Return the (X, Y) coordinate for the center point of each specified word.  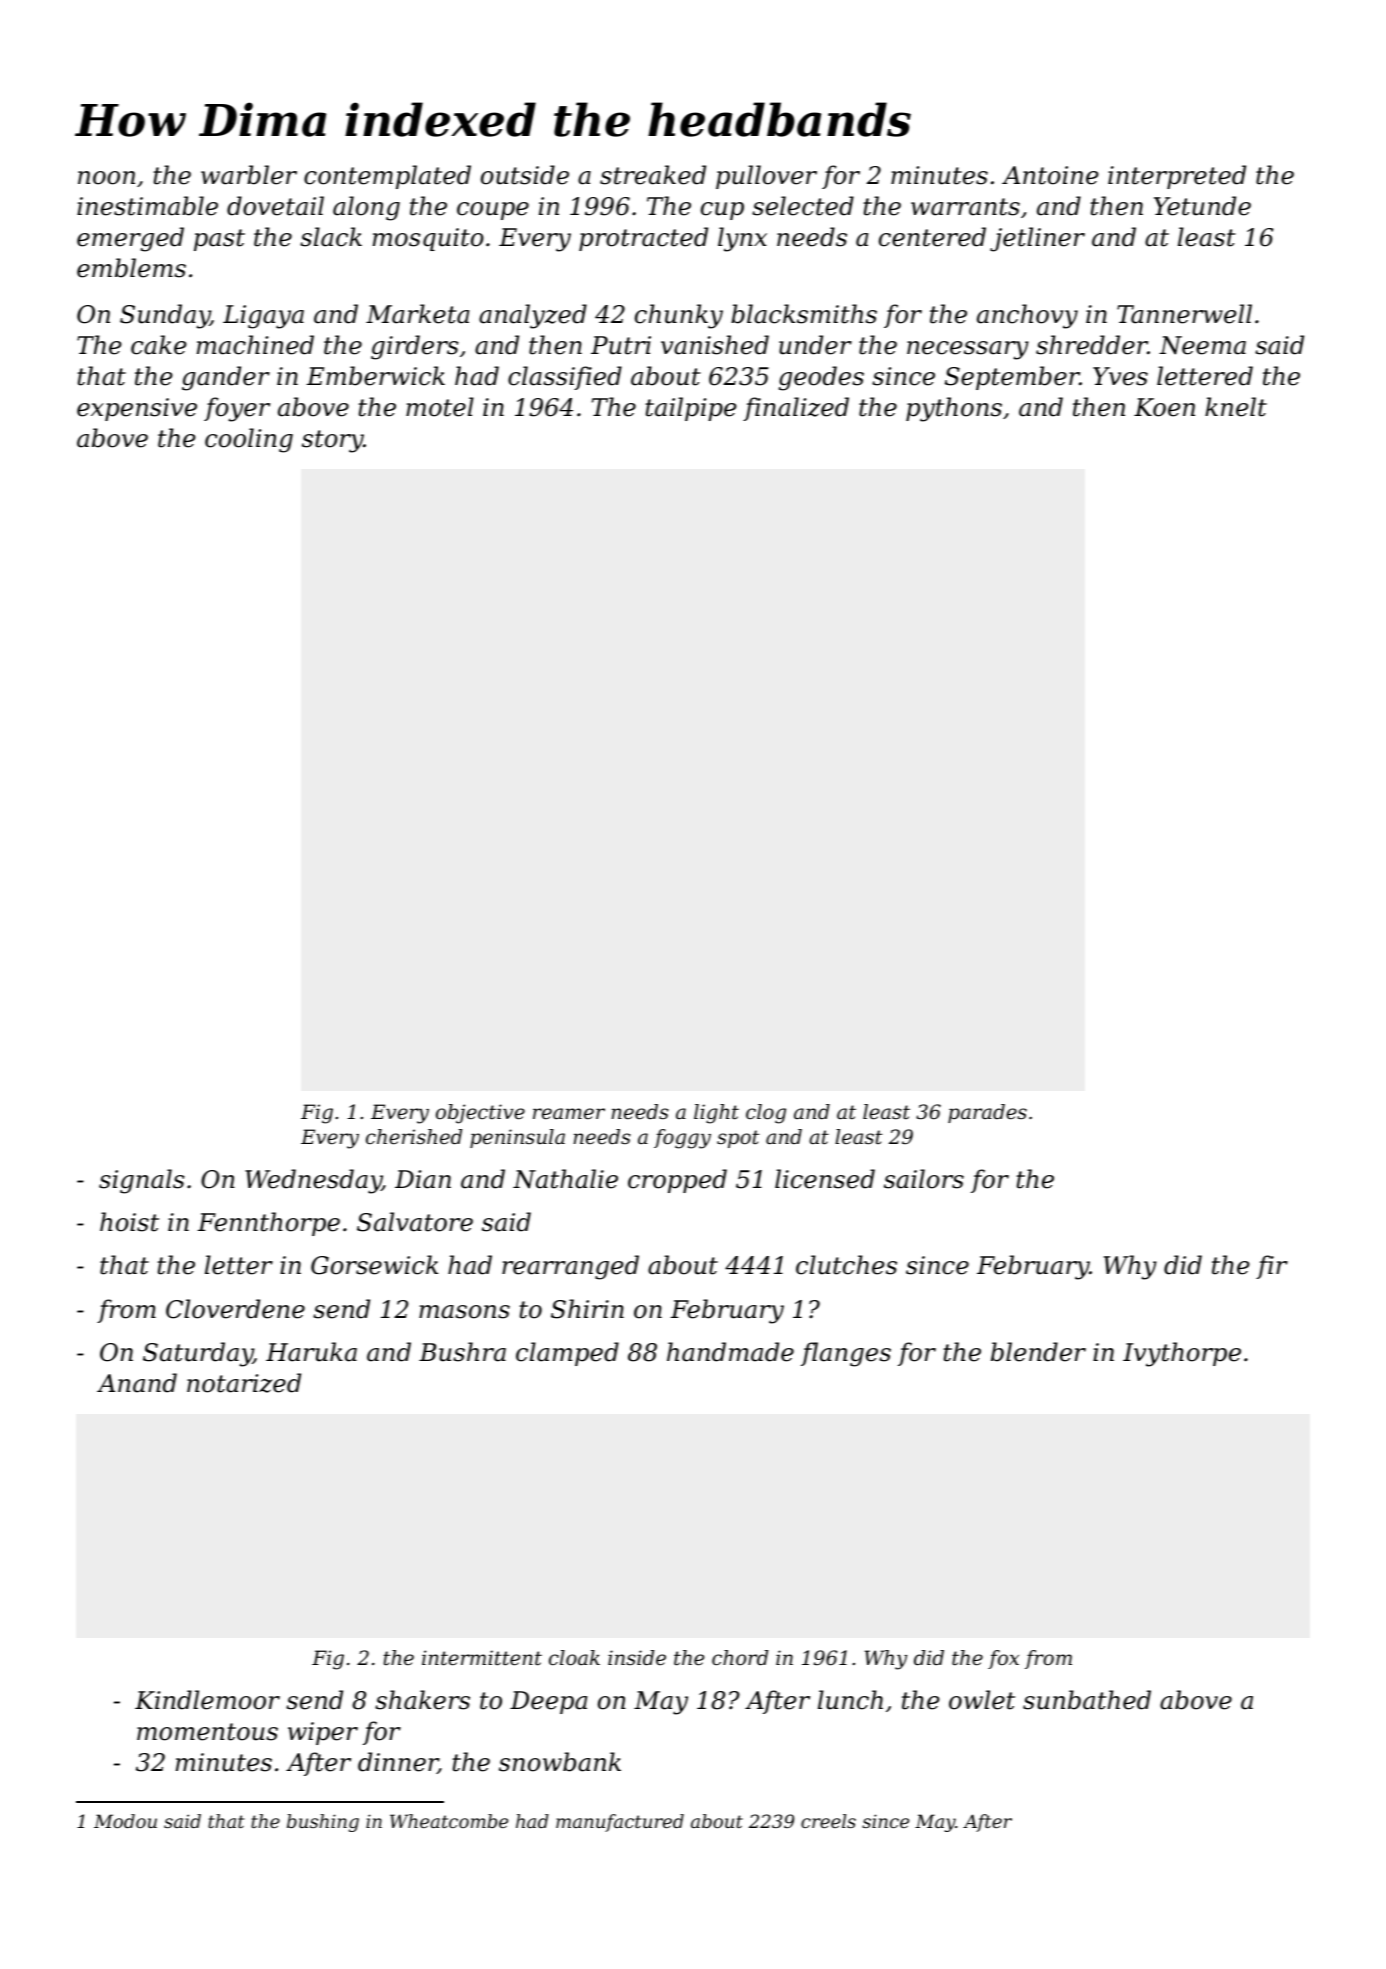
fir (1272, 1267)
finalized (796, 409)
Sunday (165, 316)
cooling (249, 440)
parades (987, 1113)
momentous (207, 1732)
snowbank (560, 1762)
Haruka (311, 1352)
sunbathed (1087, 1700)
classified (565, 378)
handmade (730, 1352)
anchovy (1027, 316)
